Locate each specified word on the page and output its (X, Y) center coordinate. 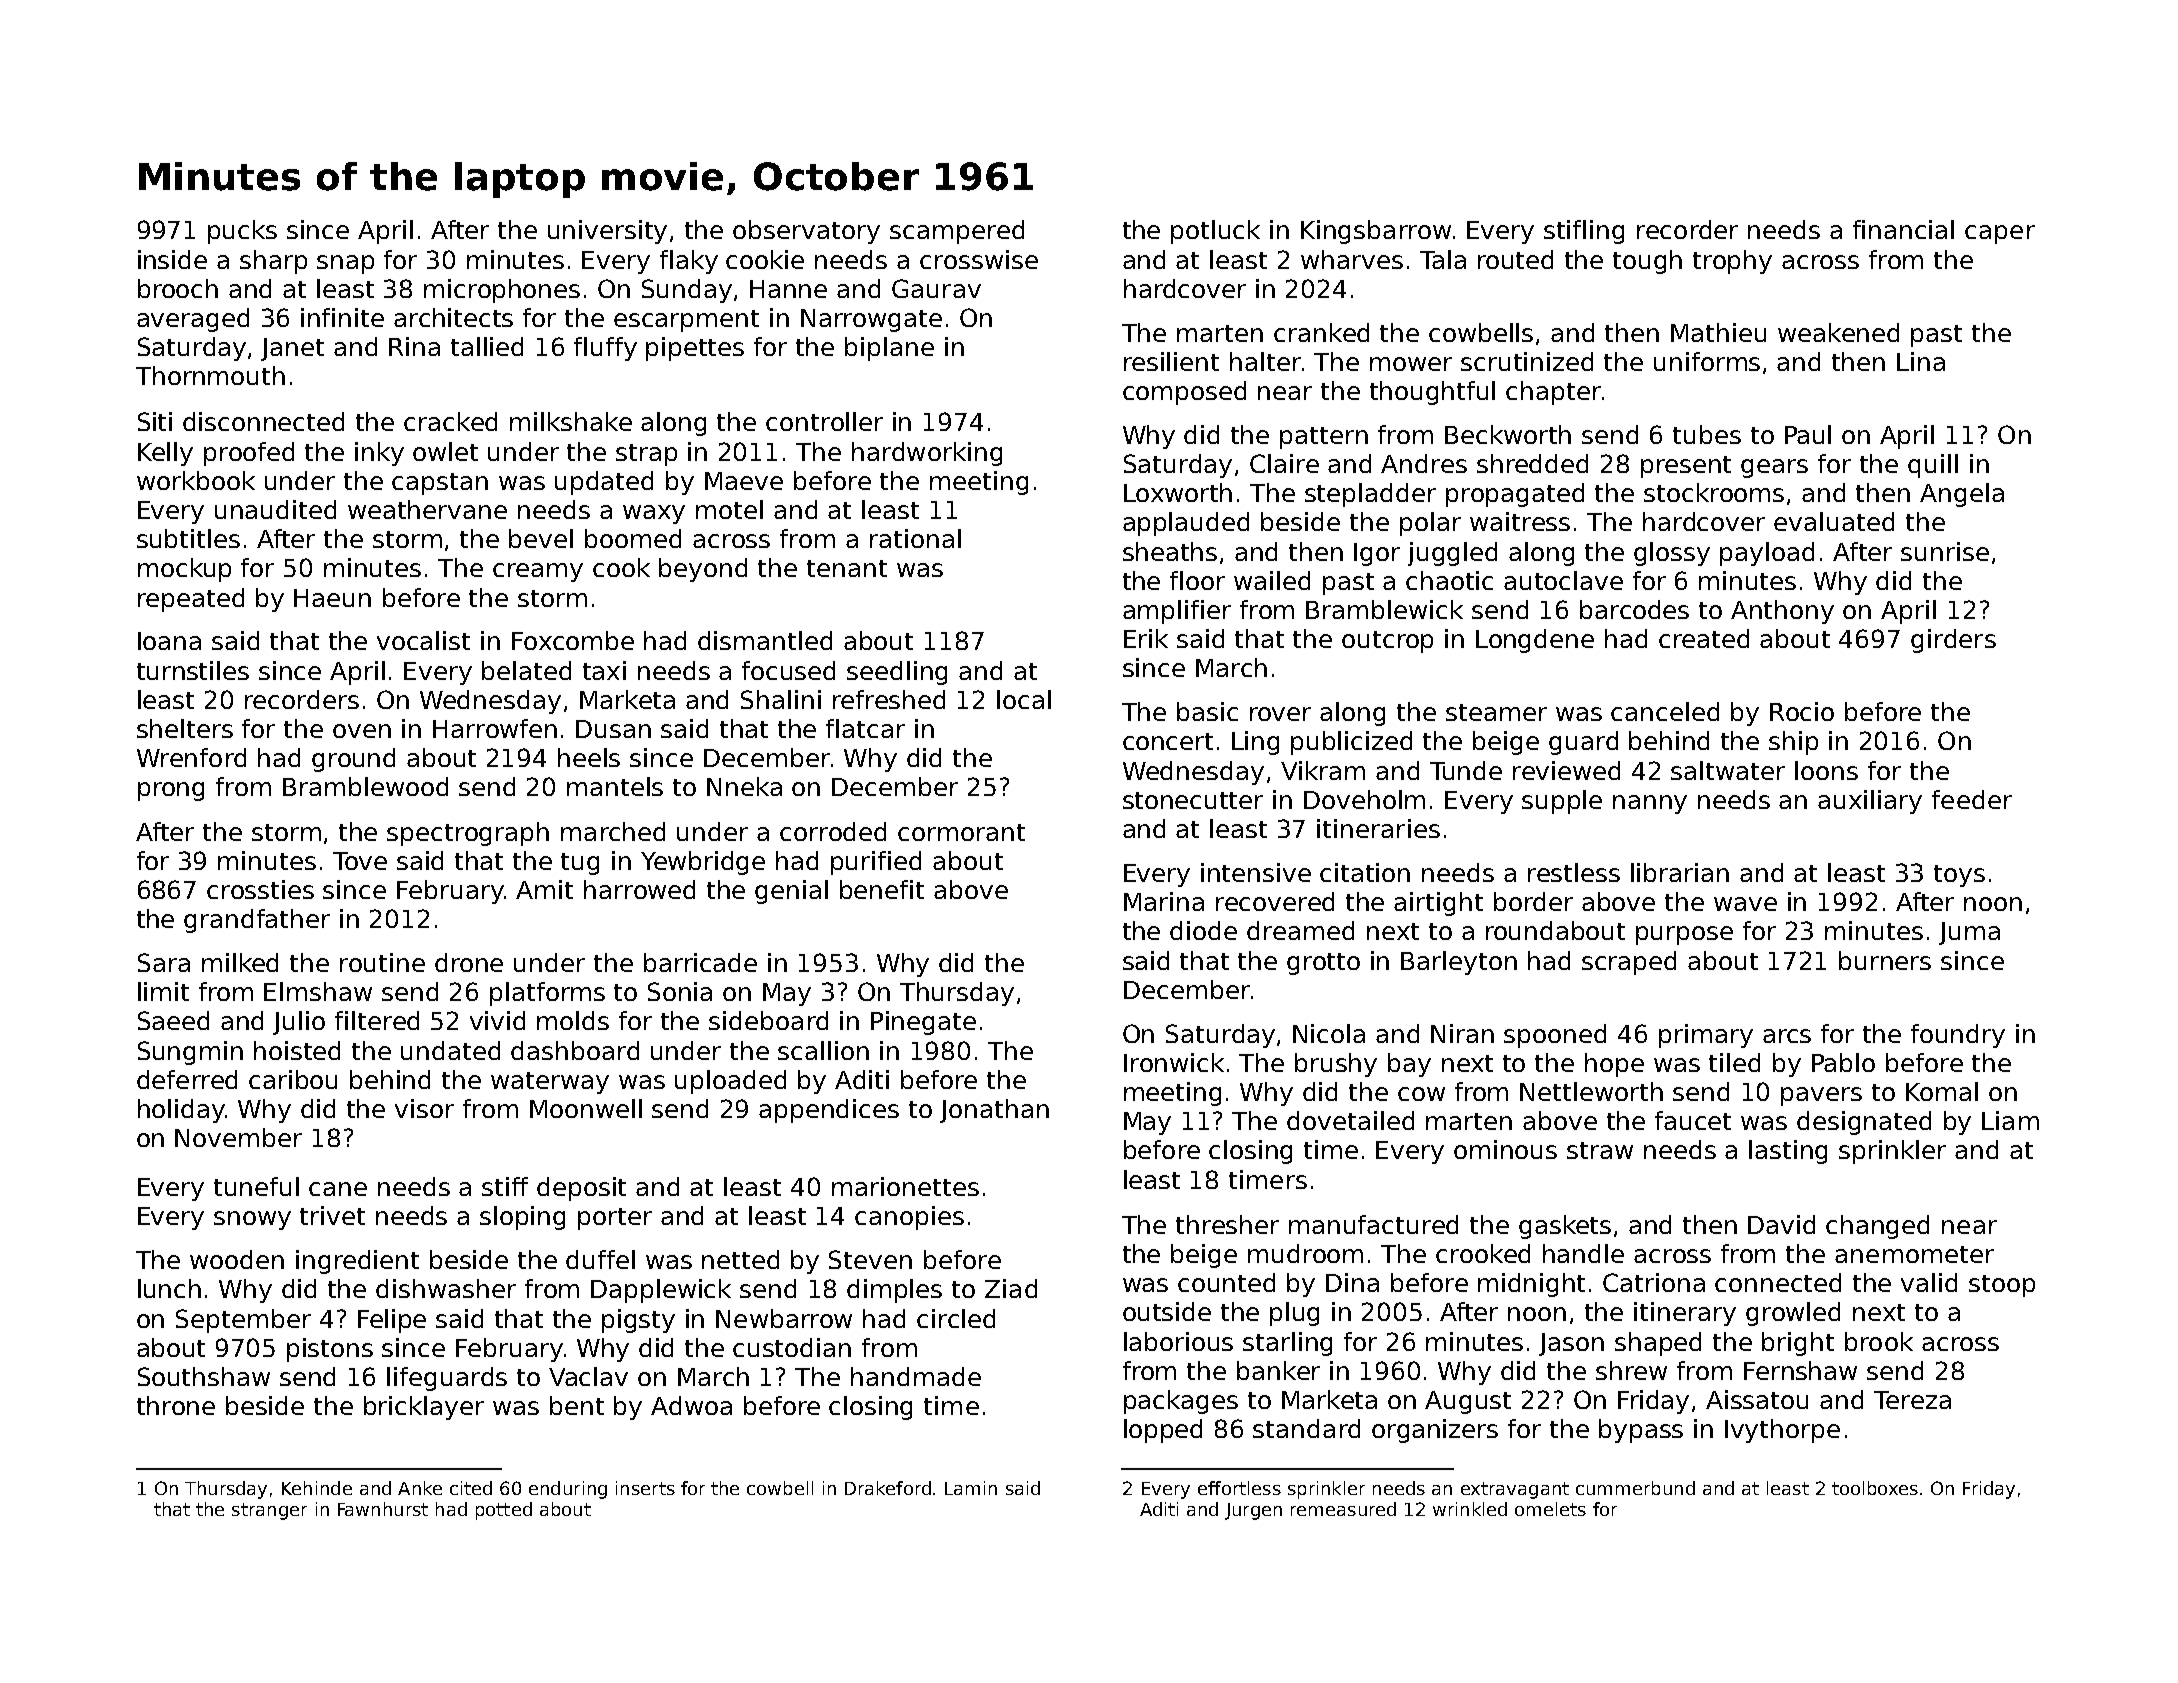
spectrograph (468, 834)
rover (1280, 714)
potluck (1215, 232)
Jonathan (994, 1111)
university (607, 232)
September (243, 1321)
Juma (1969, 933)
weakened (1838, 332)
